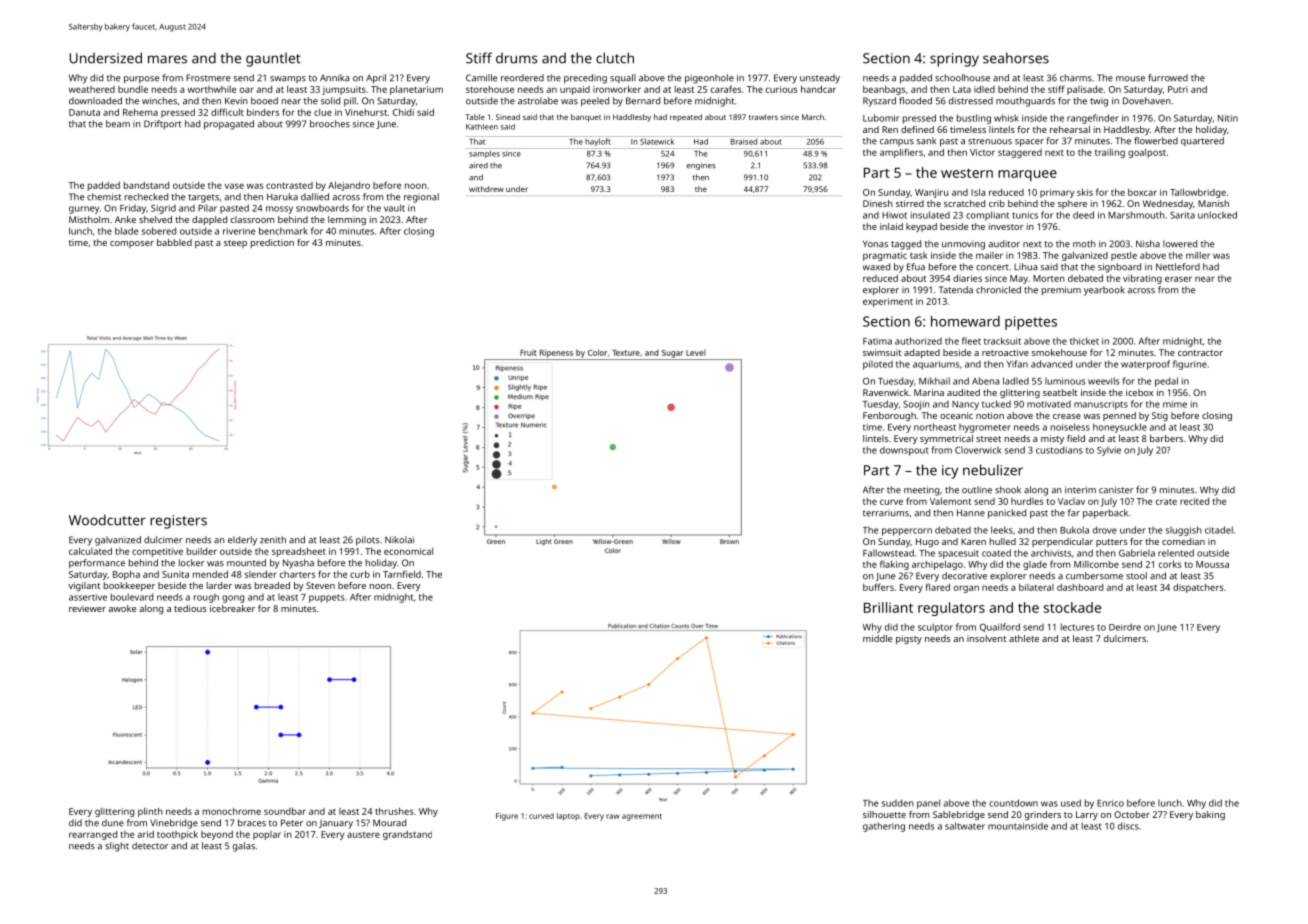 This screenshot has width=1308, height=924. Describe the element at coordinates (132, 244) in the screenshot. I see `composer` at that location.
